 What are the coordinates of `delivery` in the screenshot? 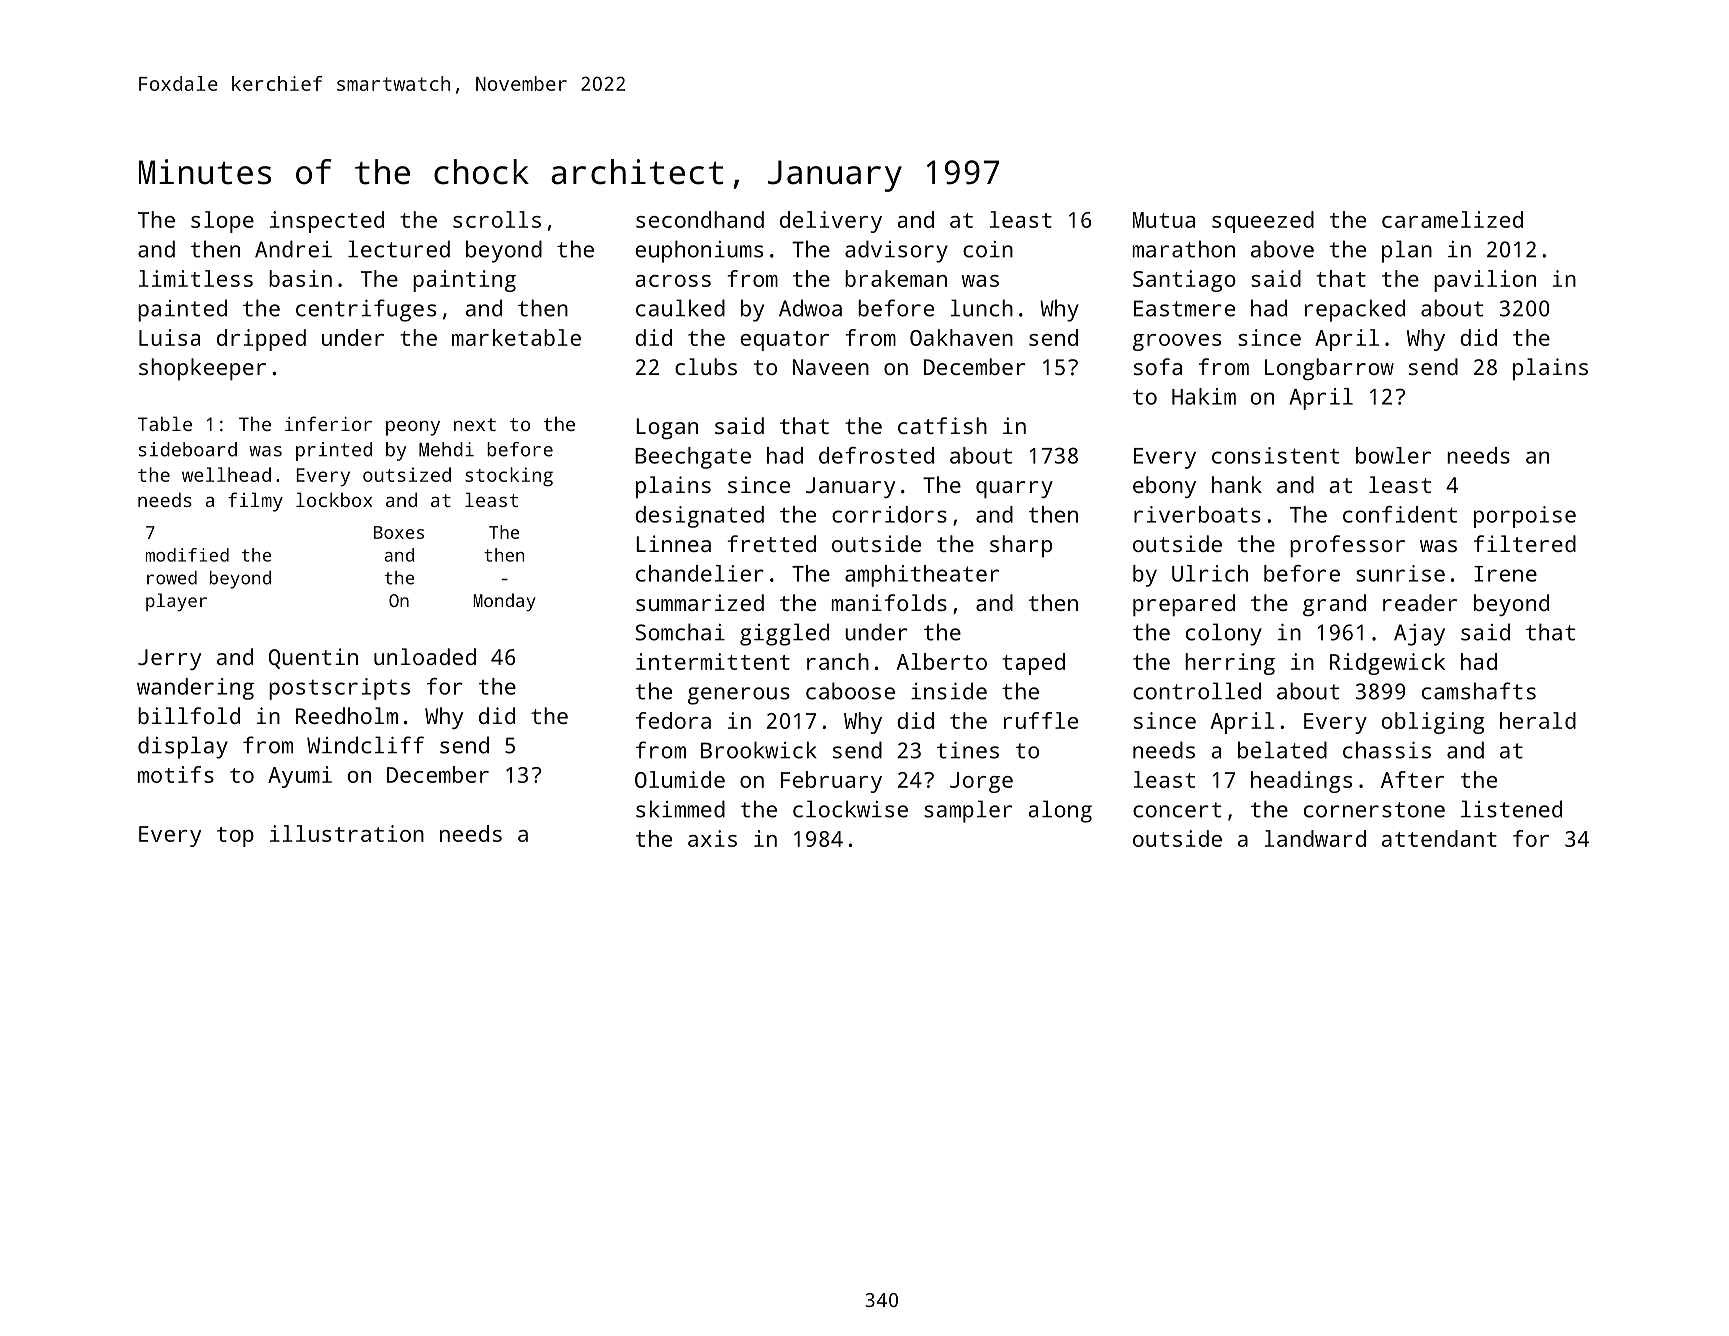 It's located at (831, 222).
